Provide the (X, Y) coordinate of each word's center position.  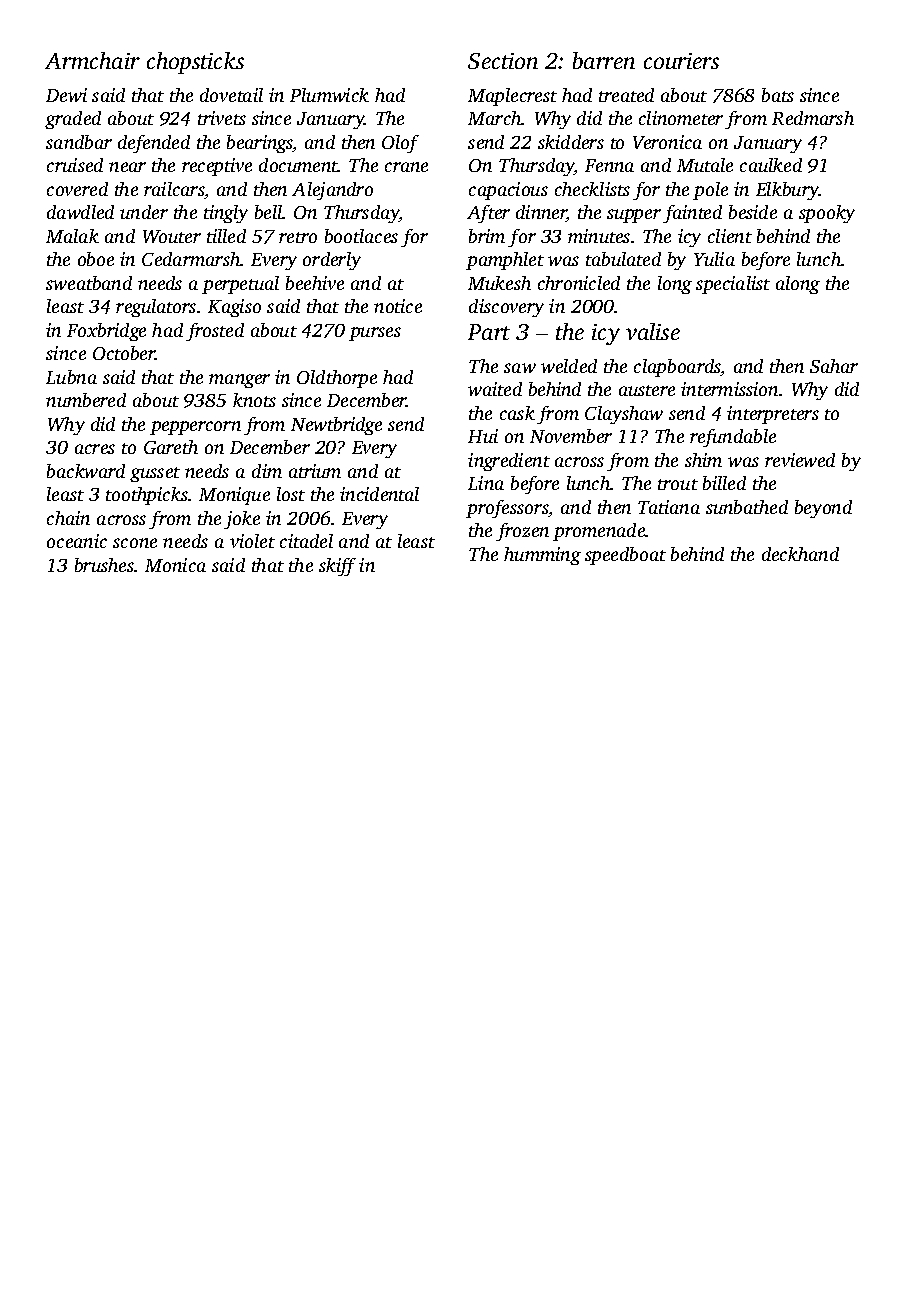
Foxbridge (106, 332)
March (495, 118)
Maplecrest (512, 97)
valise (653, 331)
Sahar (834, 366)
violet (252, 541)
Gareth (171, 447)
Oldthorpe (337, 379)
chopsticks (195, 63)
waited (495, 389)
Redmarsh (813, 118)
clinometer (681, 118)
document (298, 165)
